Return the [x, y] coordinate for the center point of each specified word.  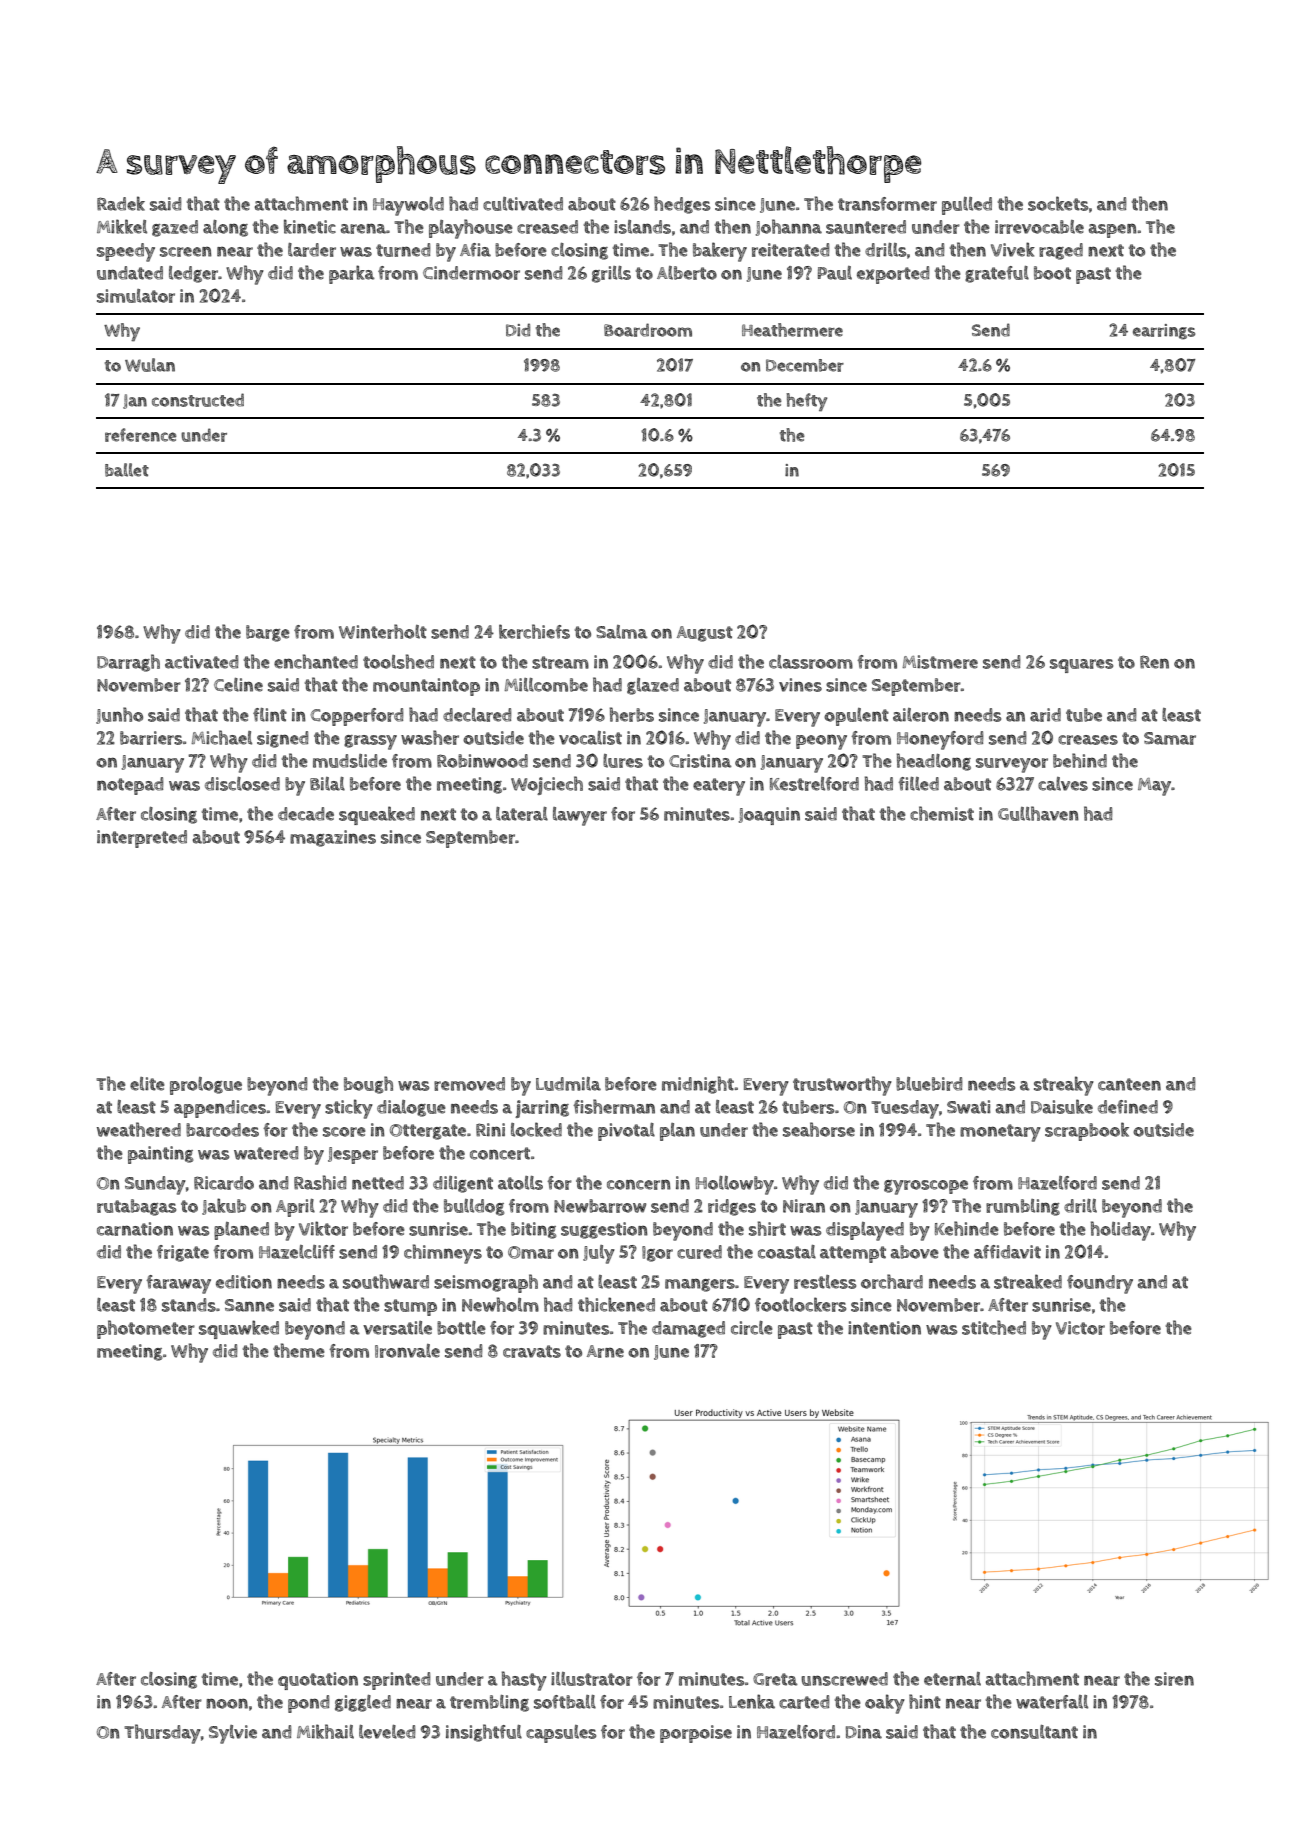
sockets [1058, 203]
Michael [221, 737]
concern [639, 1184]
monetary [1000, 1133]
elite [147, 1084]
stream [560, 662]
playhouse [471, 229]
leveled [387, 1732]
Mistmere [940, 662]
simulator [136, 296]
